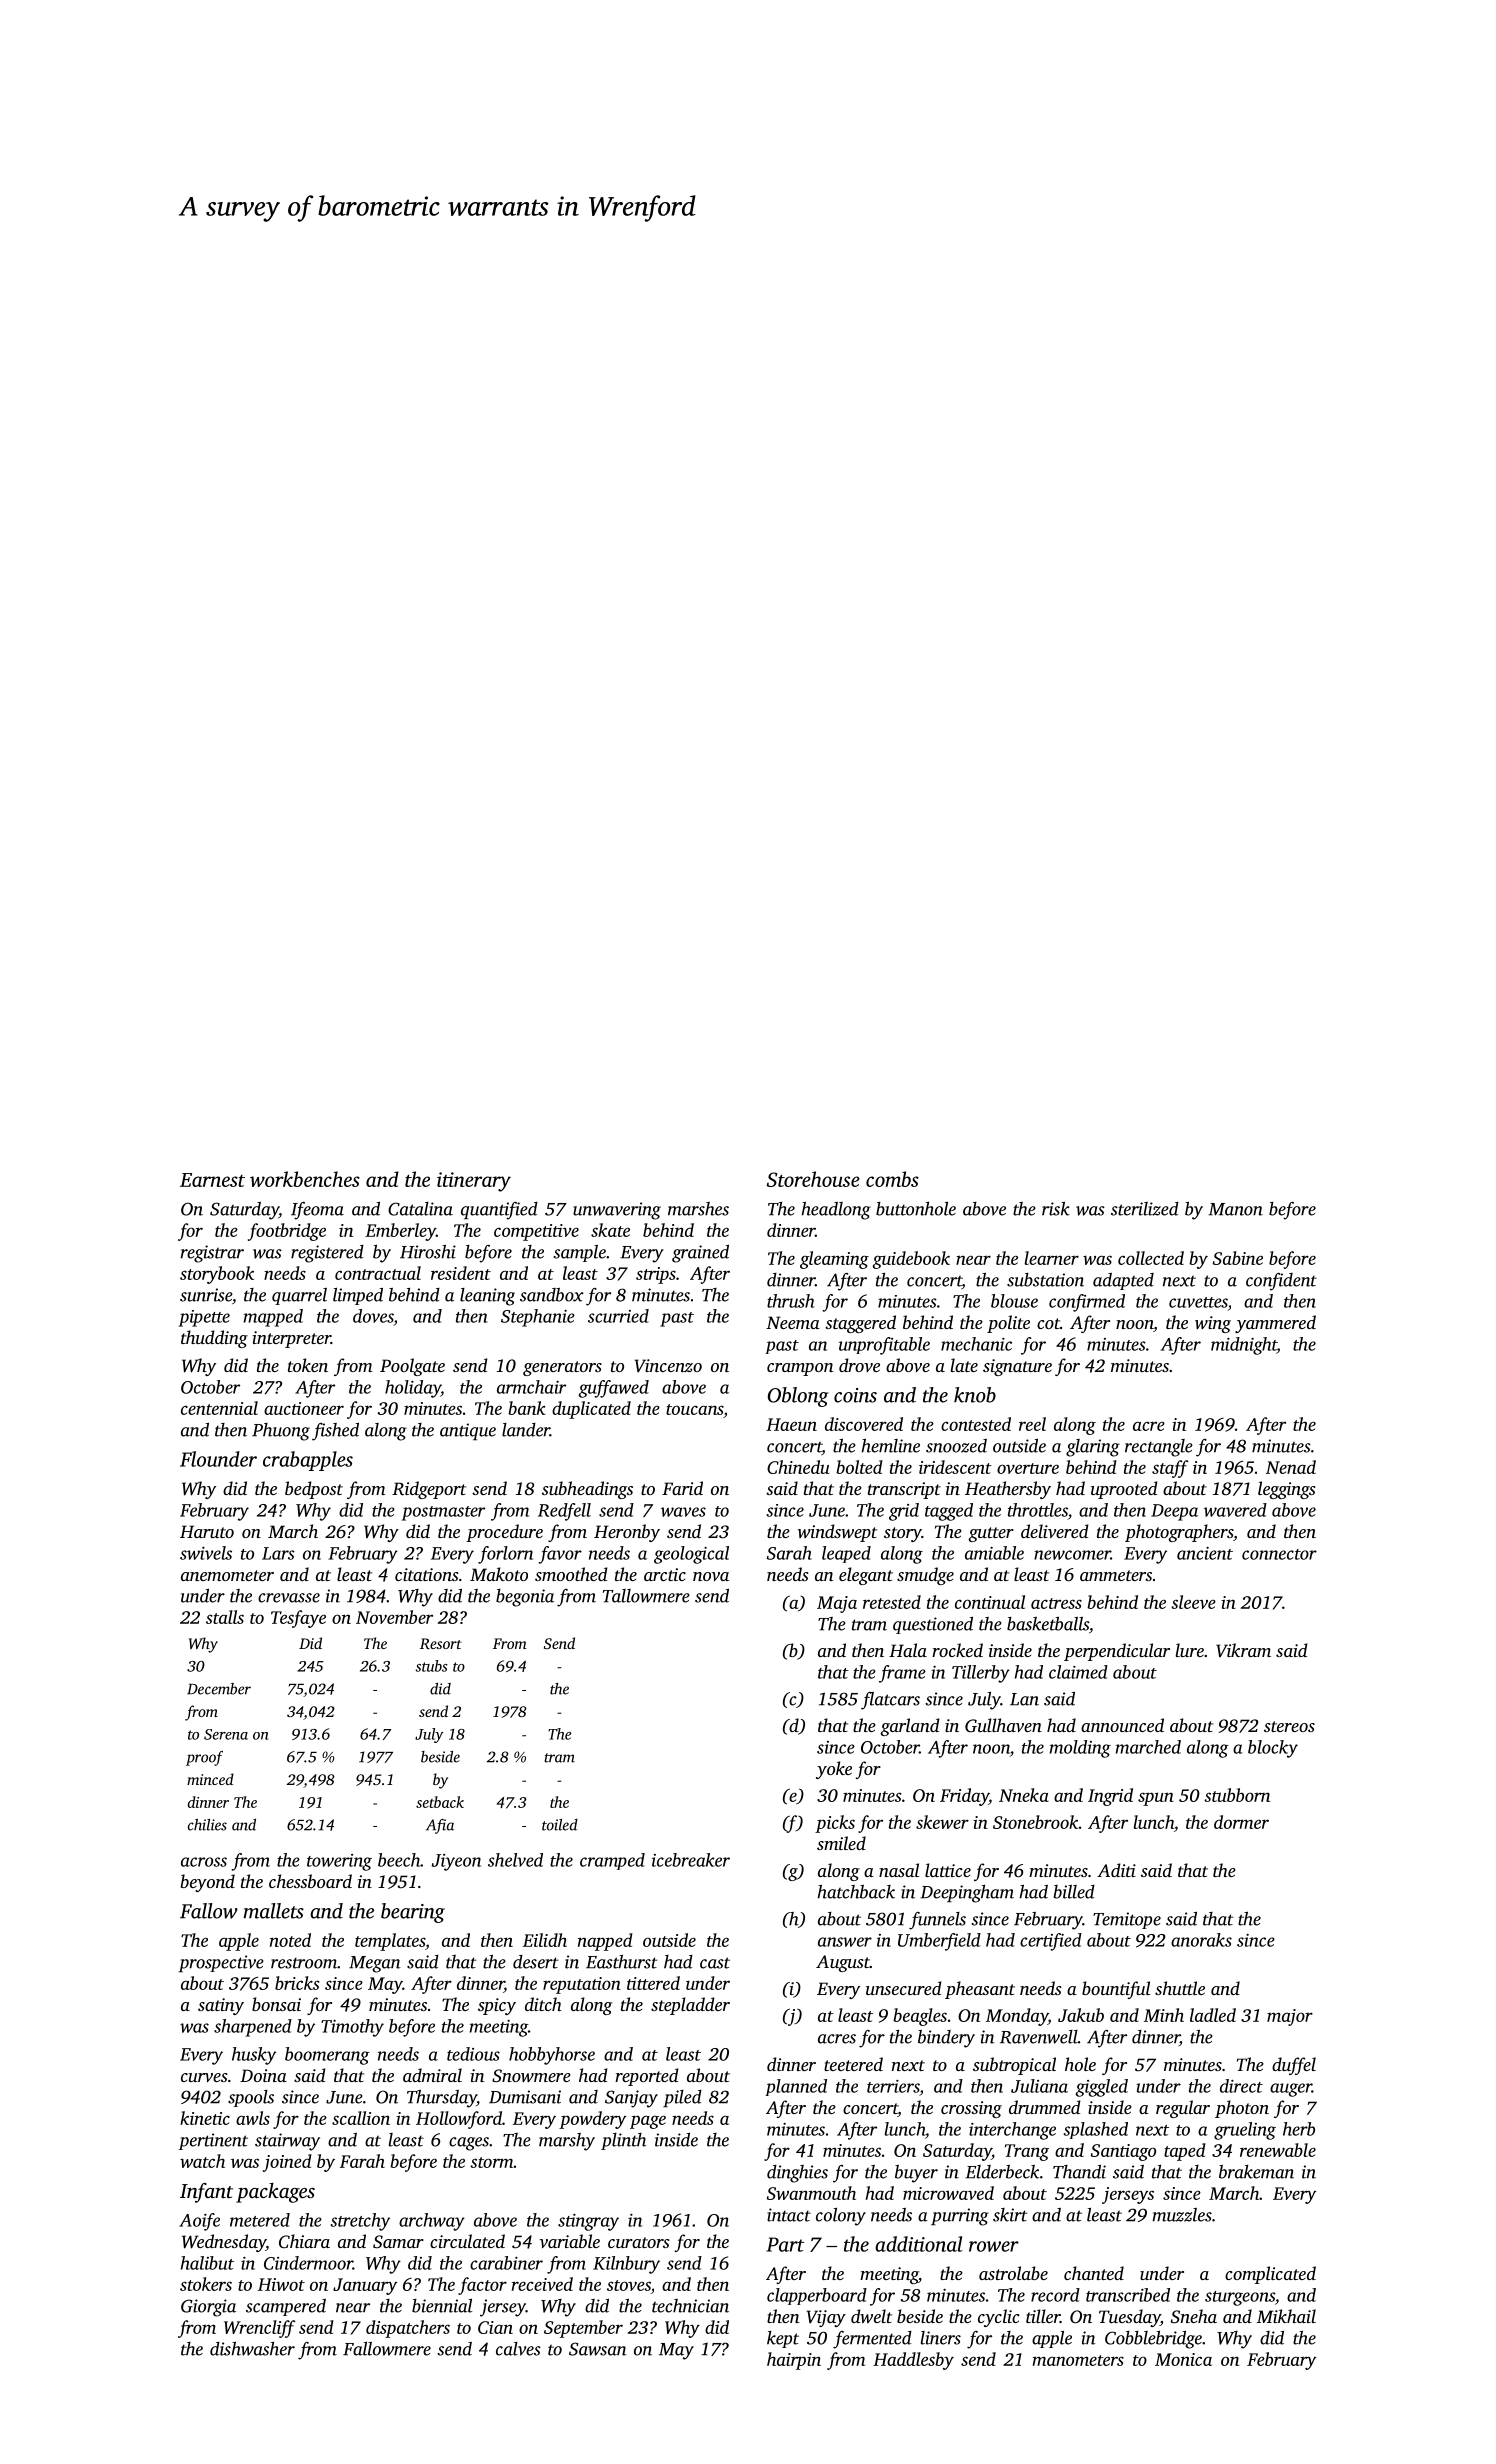 The height and width of the screenshot is (2464, 1496). What do you see at coordinates (892, 1179) in the screenshot?
I see `combs` at bounding box center [892, 1179].
